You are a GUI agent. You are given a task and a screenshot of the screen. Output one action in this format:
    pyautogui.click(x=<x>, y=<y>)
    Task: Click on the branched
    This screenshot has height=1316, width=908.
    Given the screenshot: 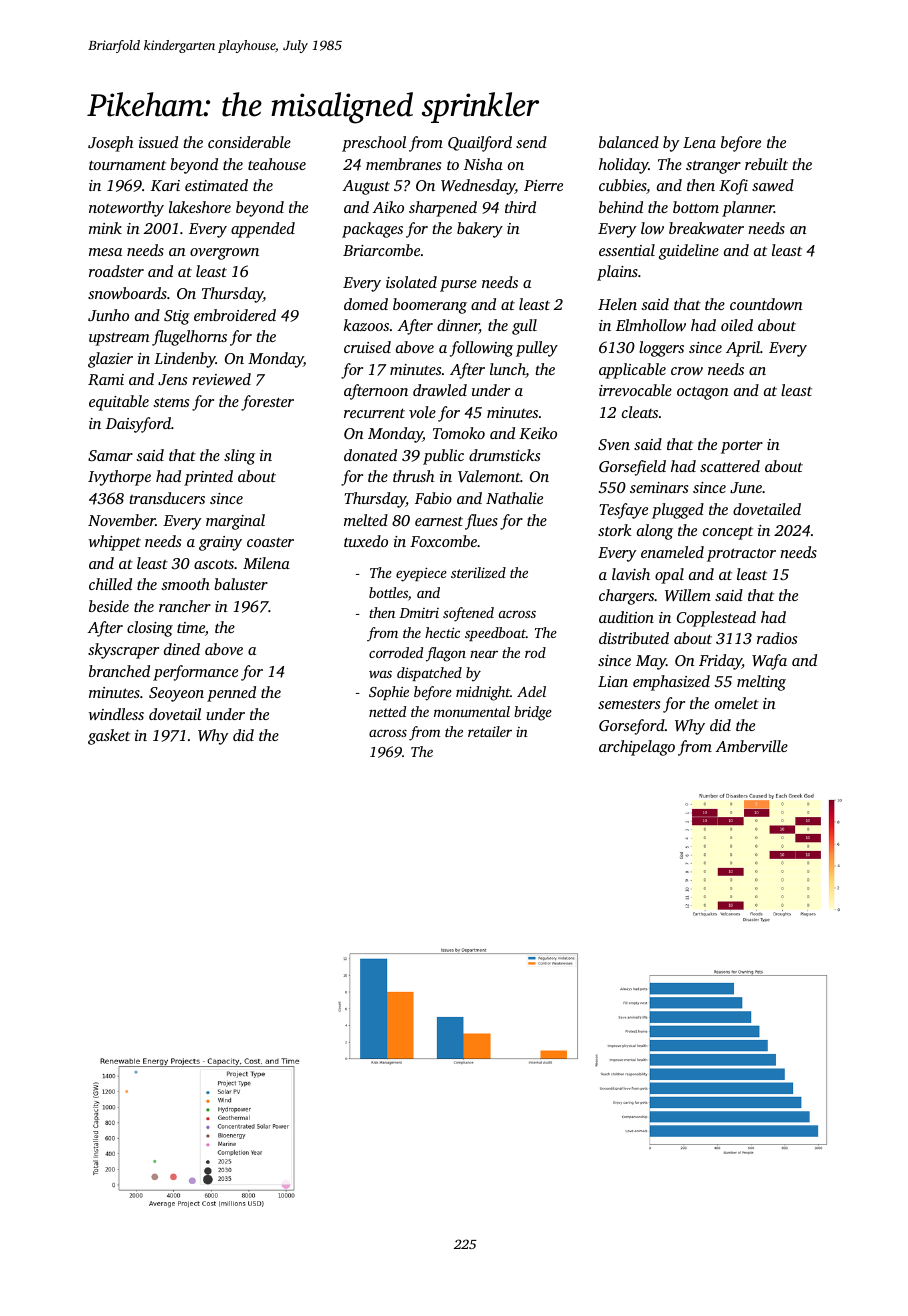 What is the action you would take?
    pyautogui.click(x=119, y=671)
